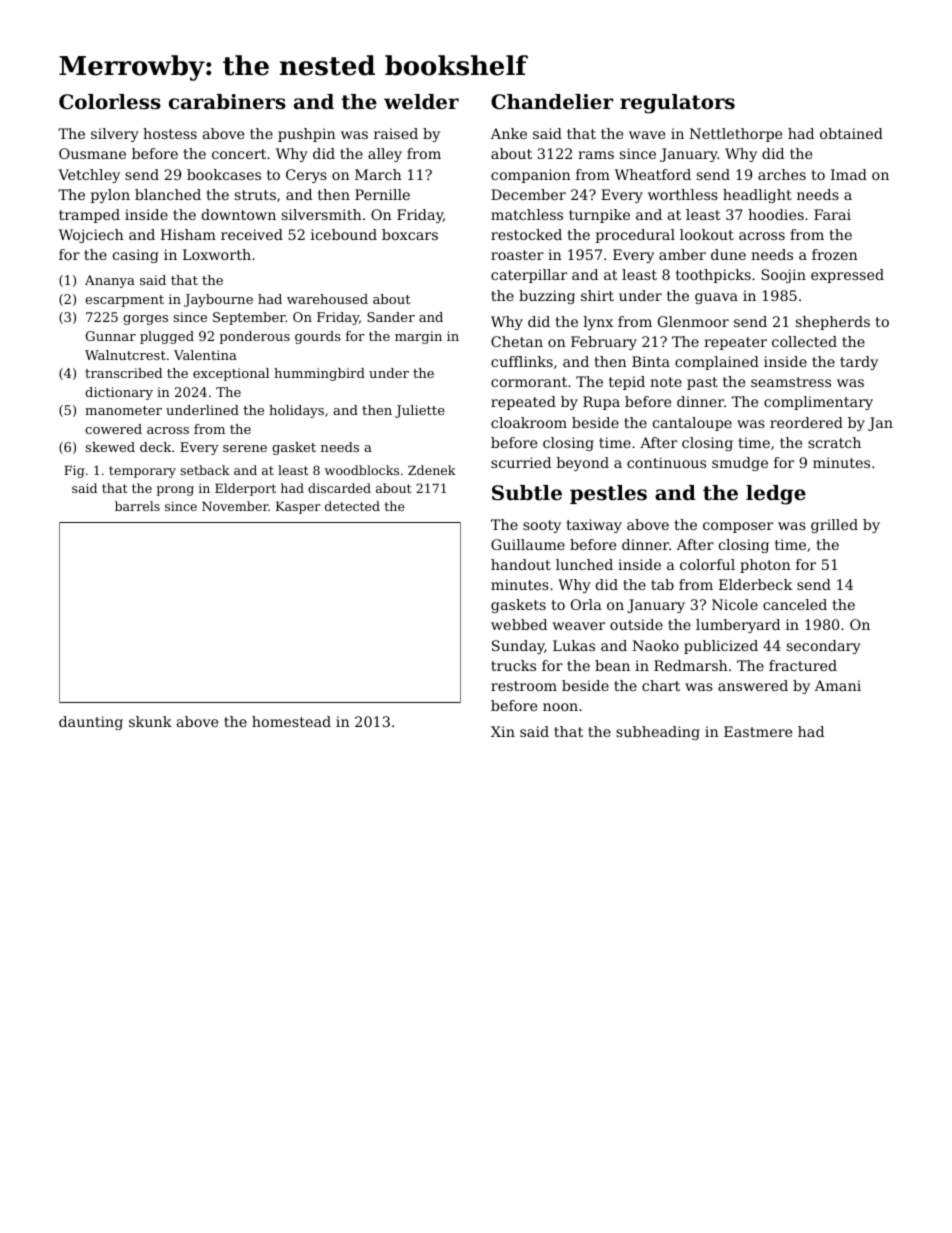 This screenshot has width=952, height=1233. What do you see at coordinates (784, 276) in the screenshot?
I see `Soojin` at bounding box center [784, 276].
